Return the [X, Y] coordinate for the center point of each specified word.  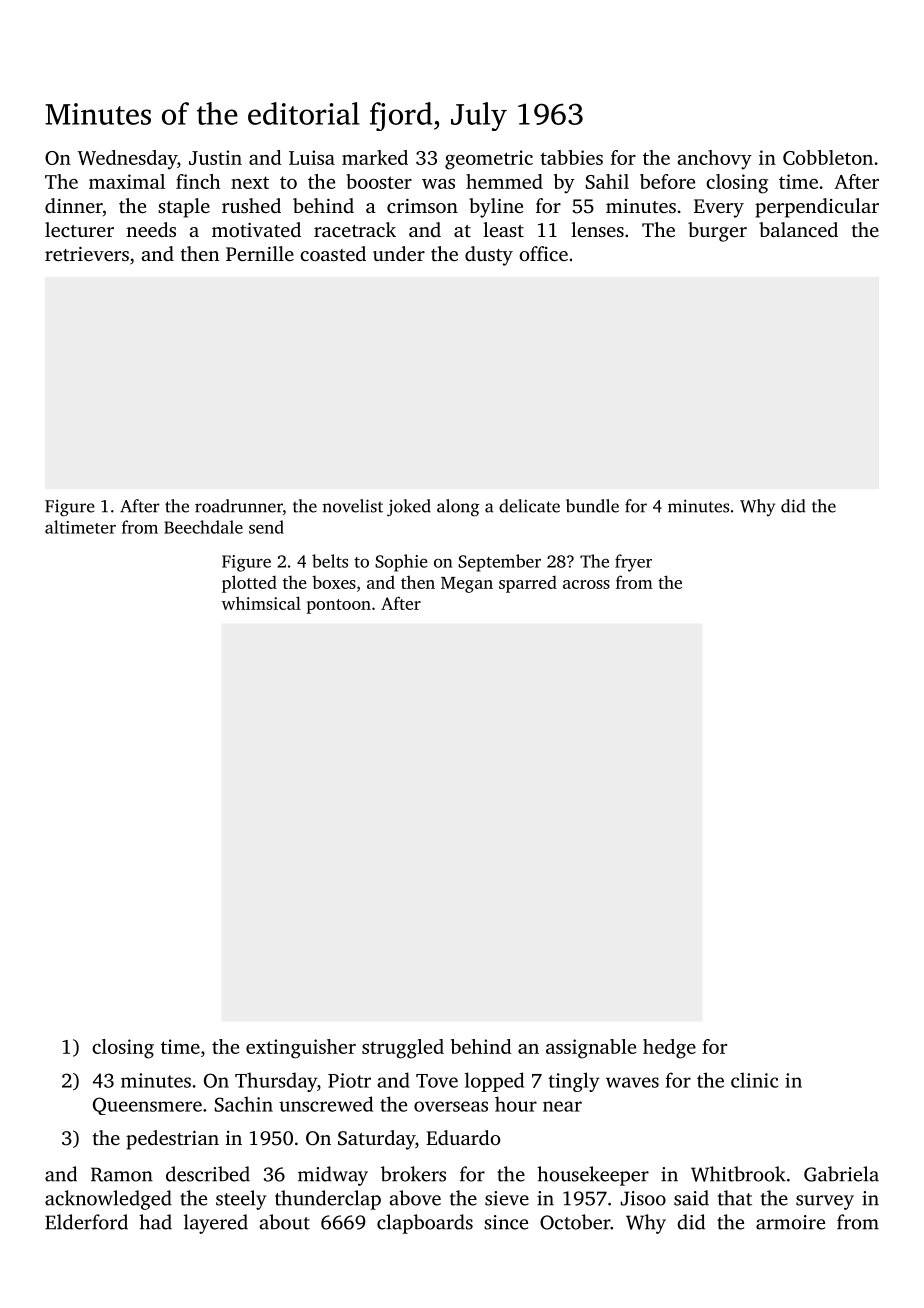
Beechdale [203, 527]
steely [241, 1200]
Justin [215, 157]
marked [375, 157]
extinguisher [301, 1049]
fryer [633, 563]
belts [330, 561]
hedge [669, 1049]
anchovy [714, 160]
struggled [403, 1049]
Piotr [349, 1080]
